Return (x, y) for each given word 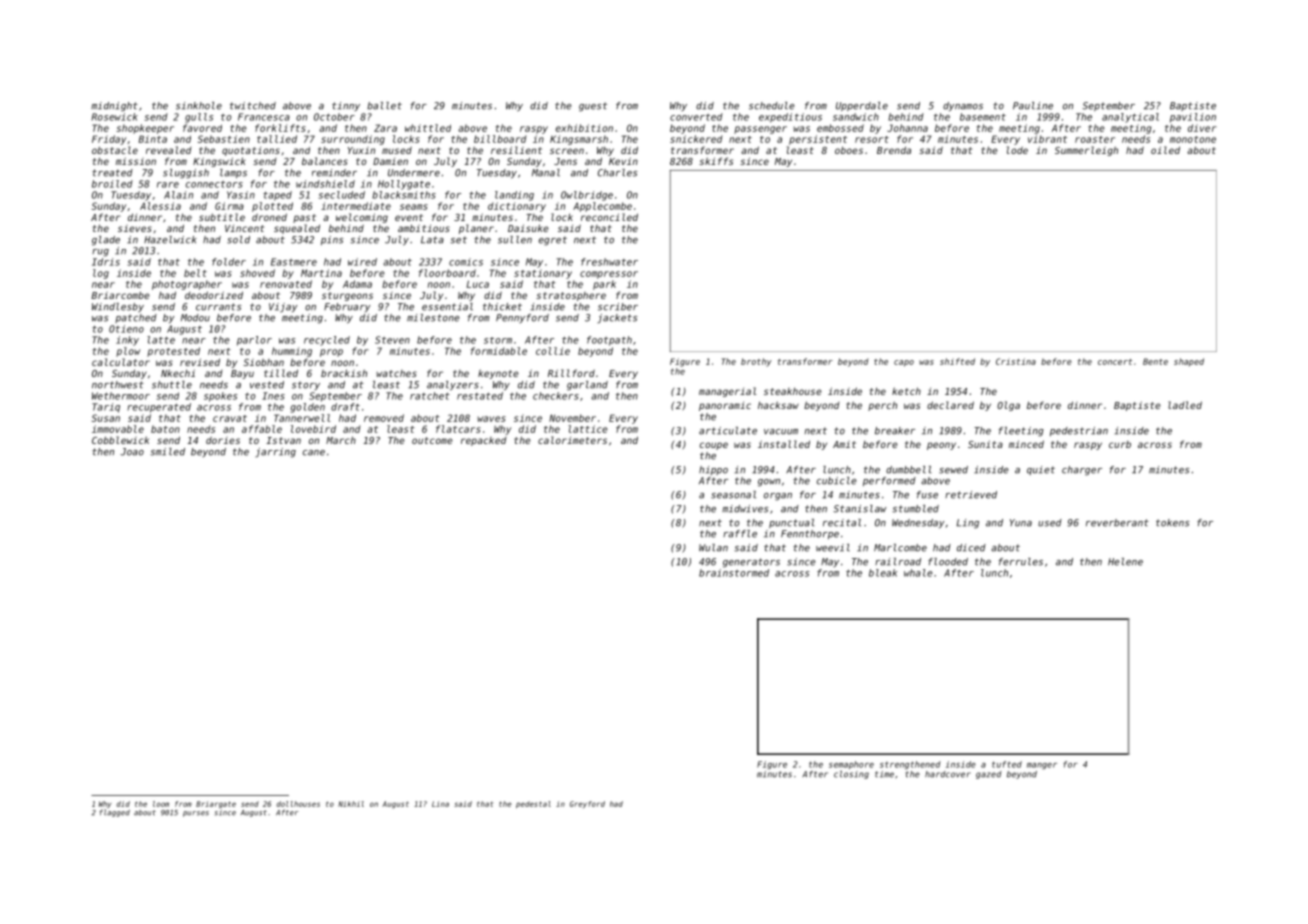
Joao (132, 452)
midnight (114, 107)
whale (918, 573)
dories (223, 440)
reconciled (609, 217)
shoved (257, 273)
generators (751, 563)
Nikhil (351, 804)
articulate (728, 431)
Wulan (713, 548)
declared (950, 405)
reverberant (1117, 523)
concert (1115, 362)
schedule (772, 106)
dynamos (963, 106)
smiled (167, 452)
